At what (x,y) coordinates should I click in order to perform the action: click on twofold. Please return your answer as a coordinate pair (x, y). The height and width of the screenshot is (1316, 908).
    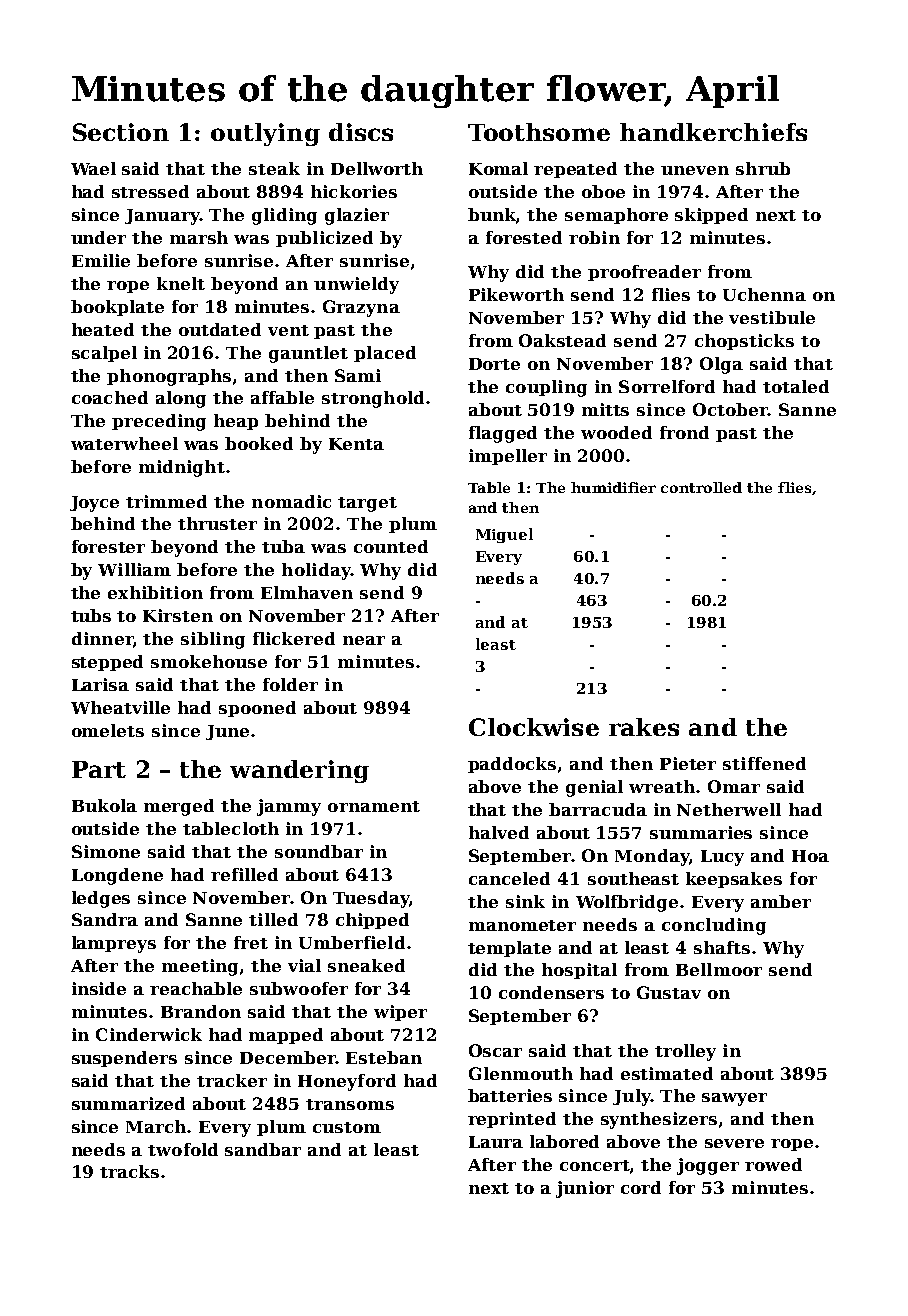
    Looking at the image, I should click on (183, 1149).
